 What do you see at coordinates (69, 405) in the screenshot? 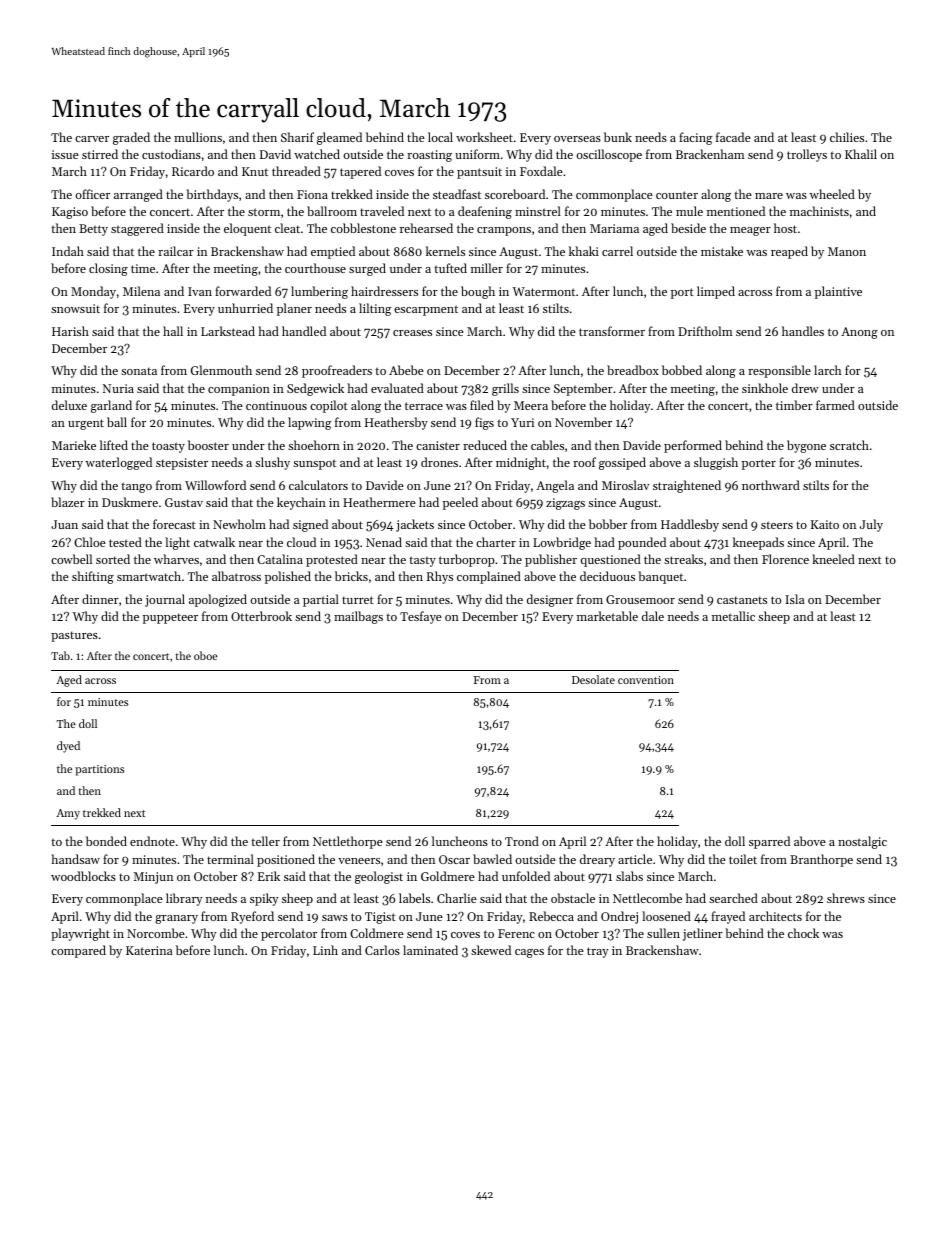
I see `deluxe` at bounding box center [69, 405].
